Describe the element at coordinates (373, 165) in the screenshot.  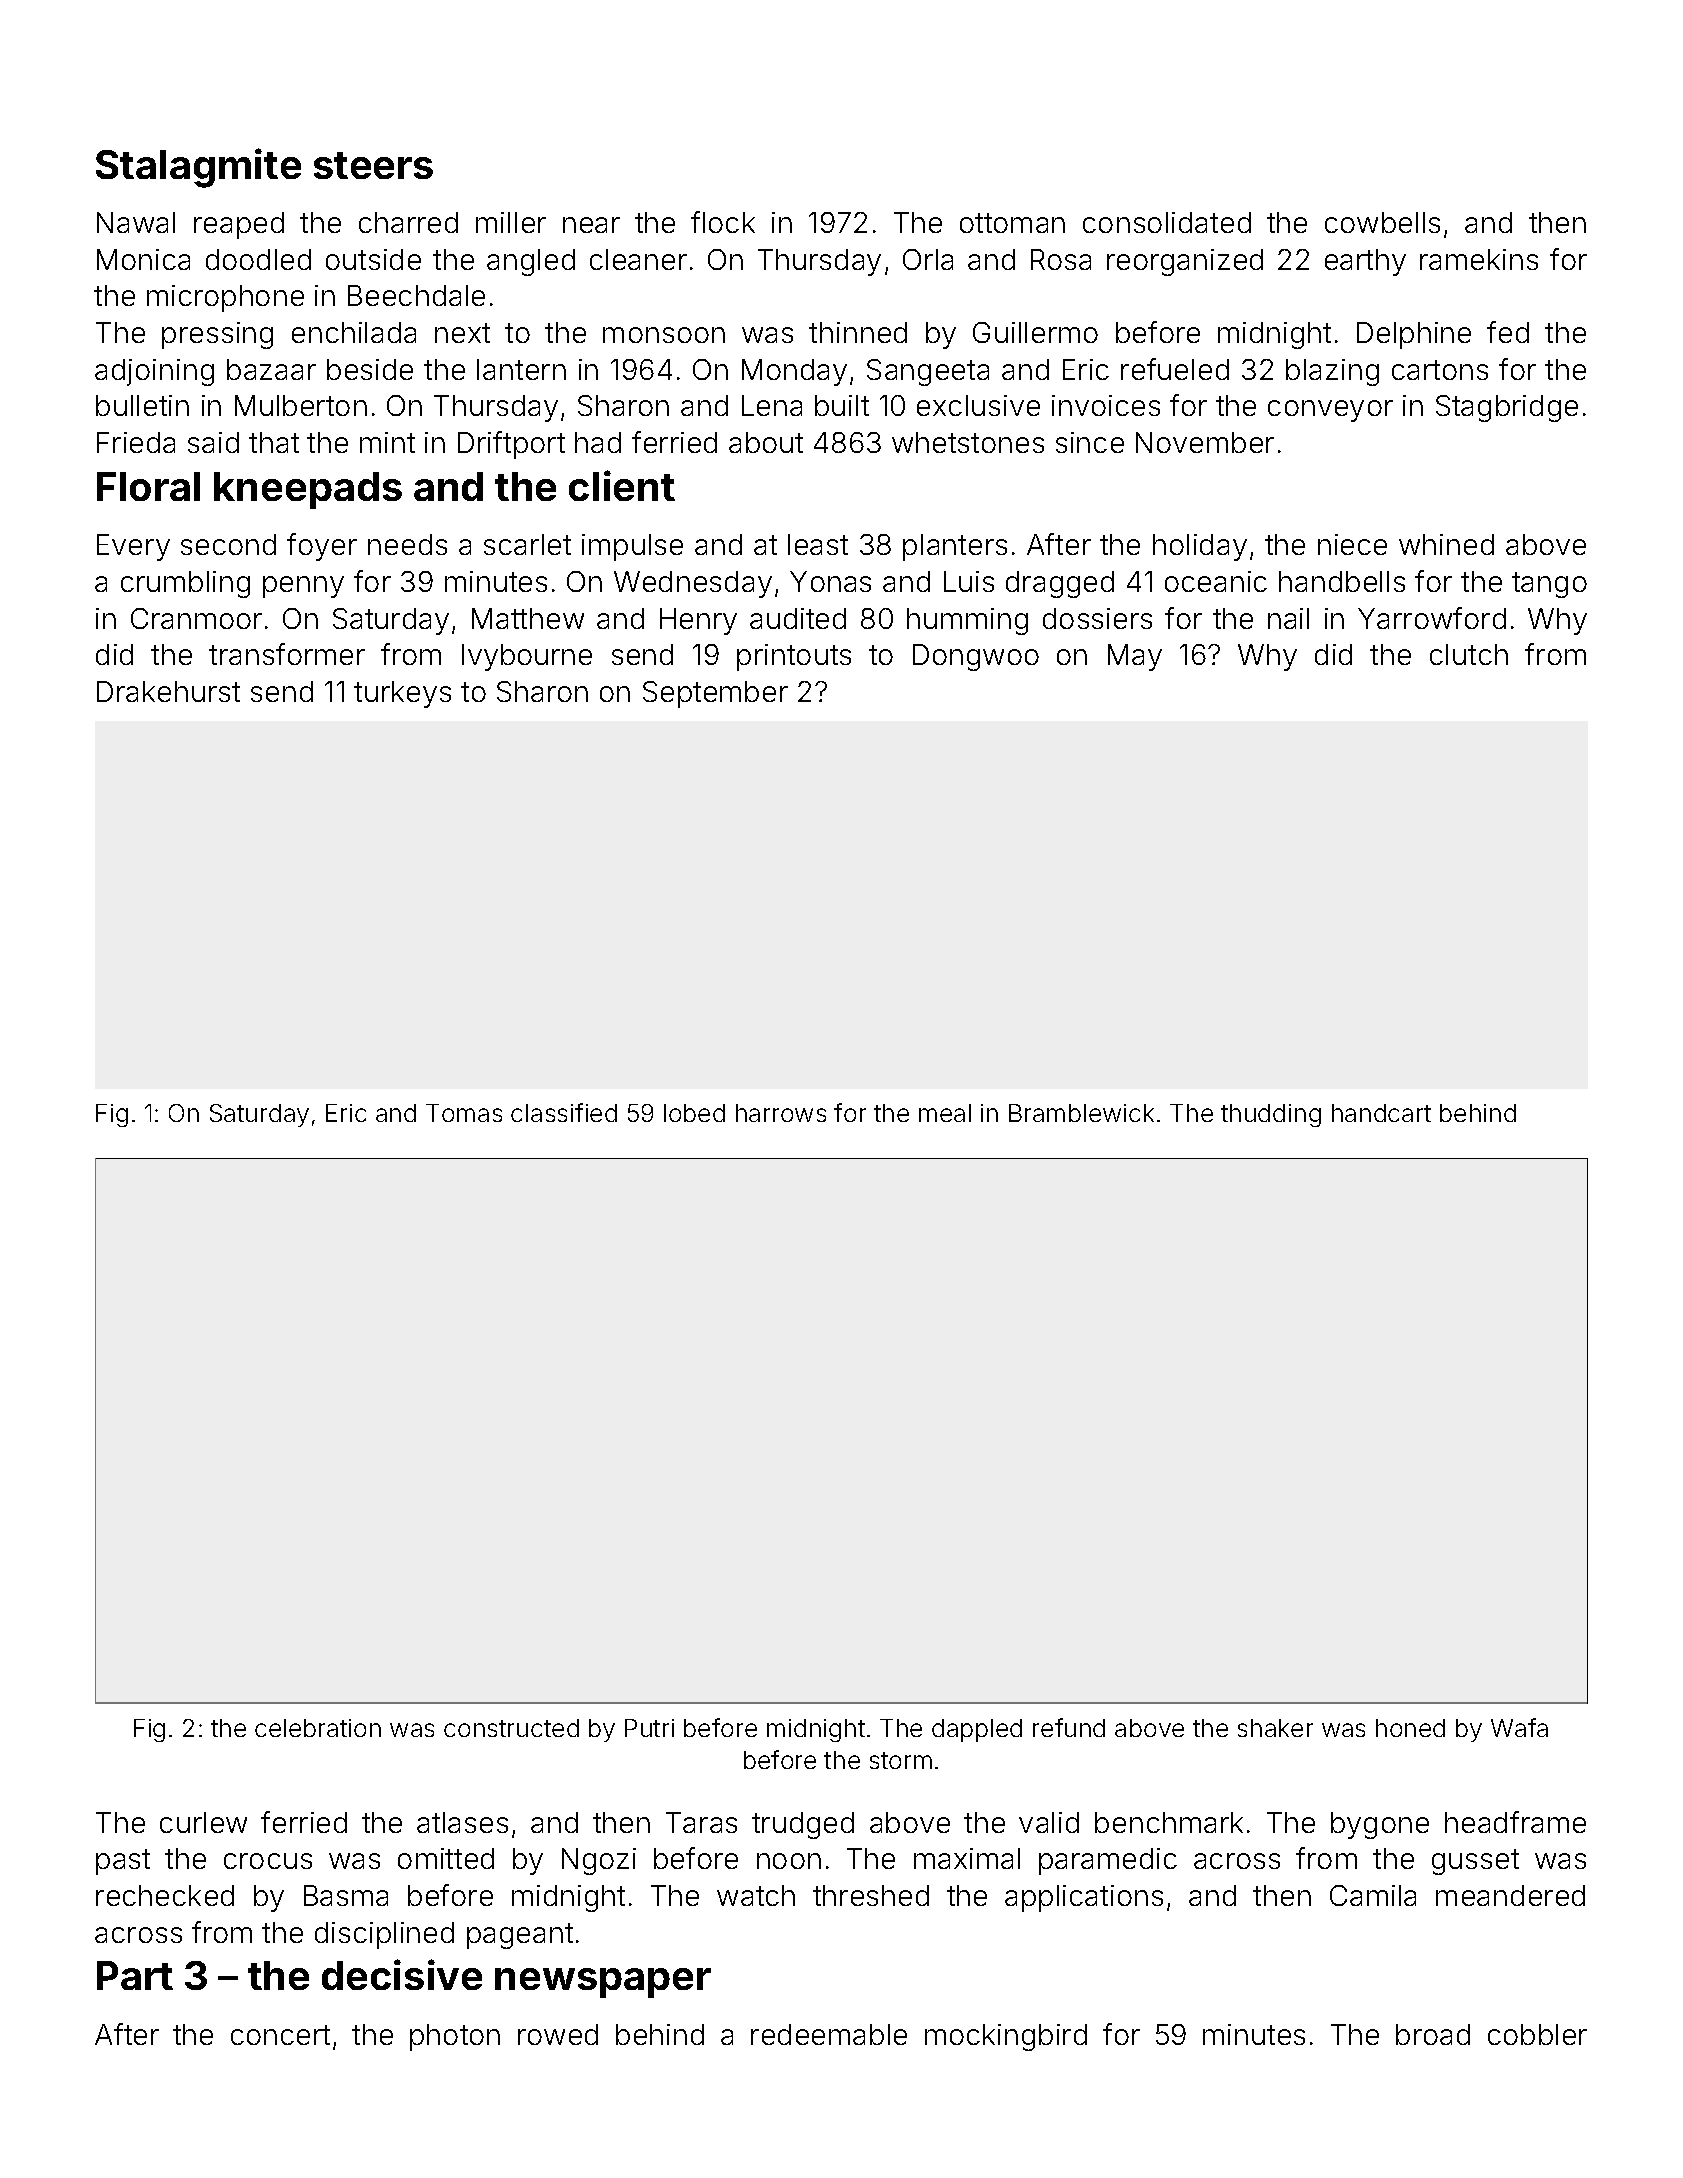
I see `steers` at that location.
